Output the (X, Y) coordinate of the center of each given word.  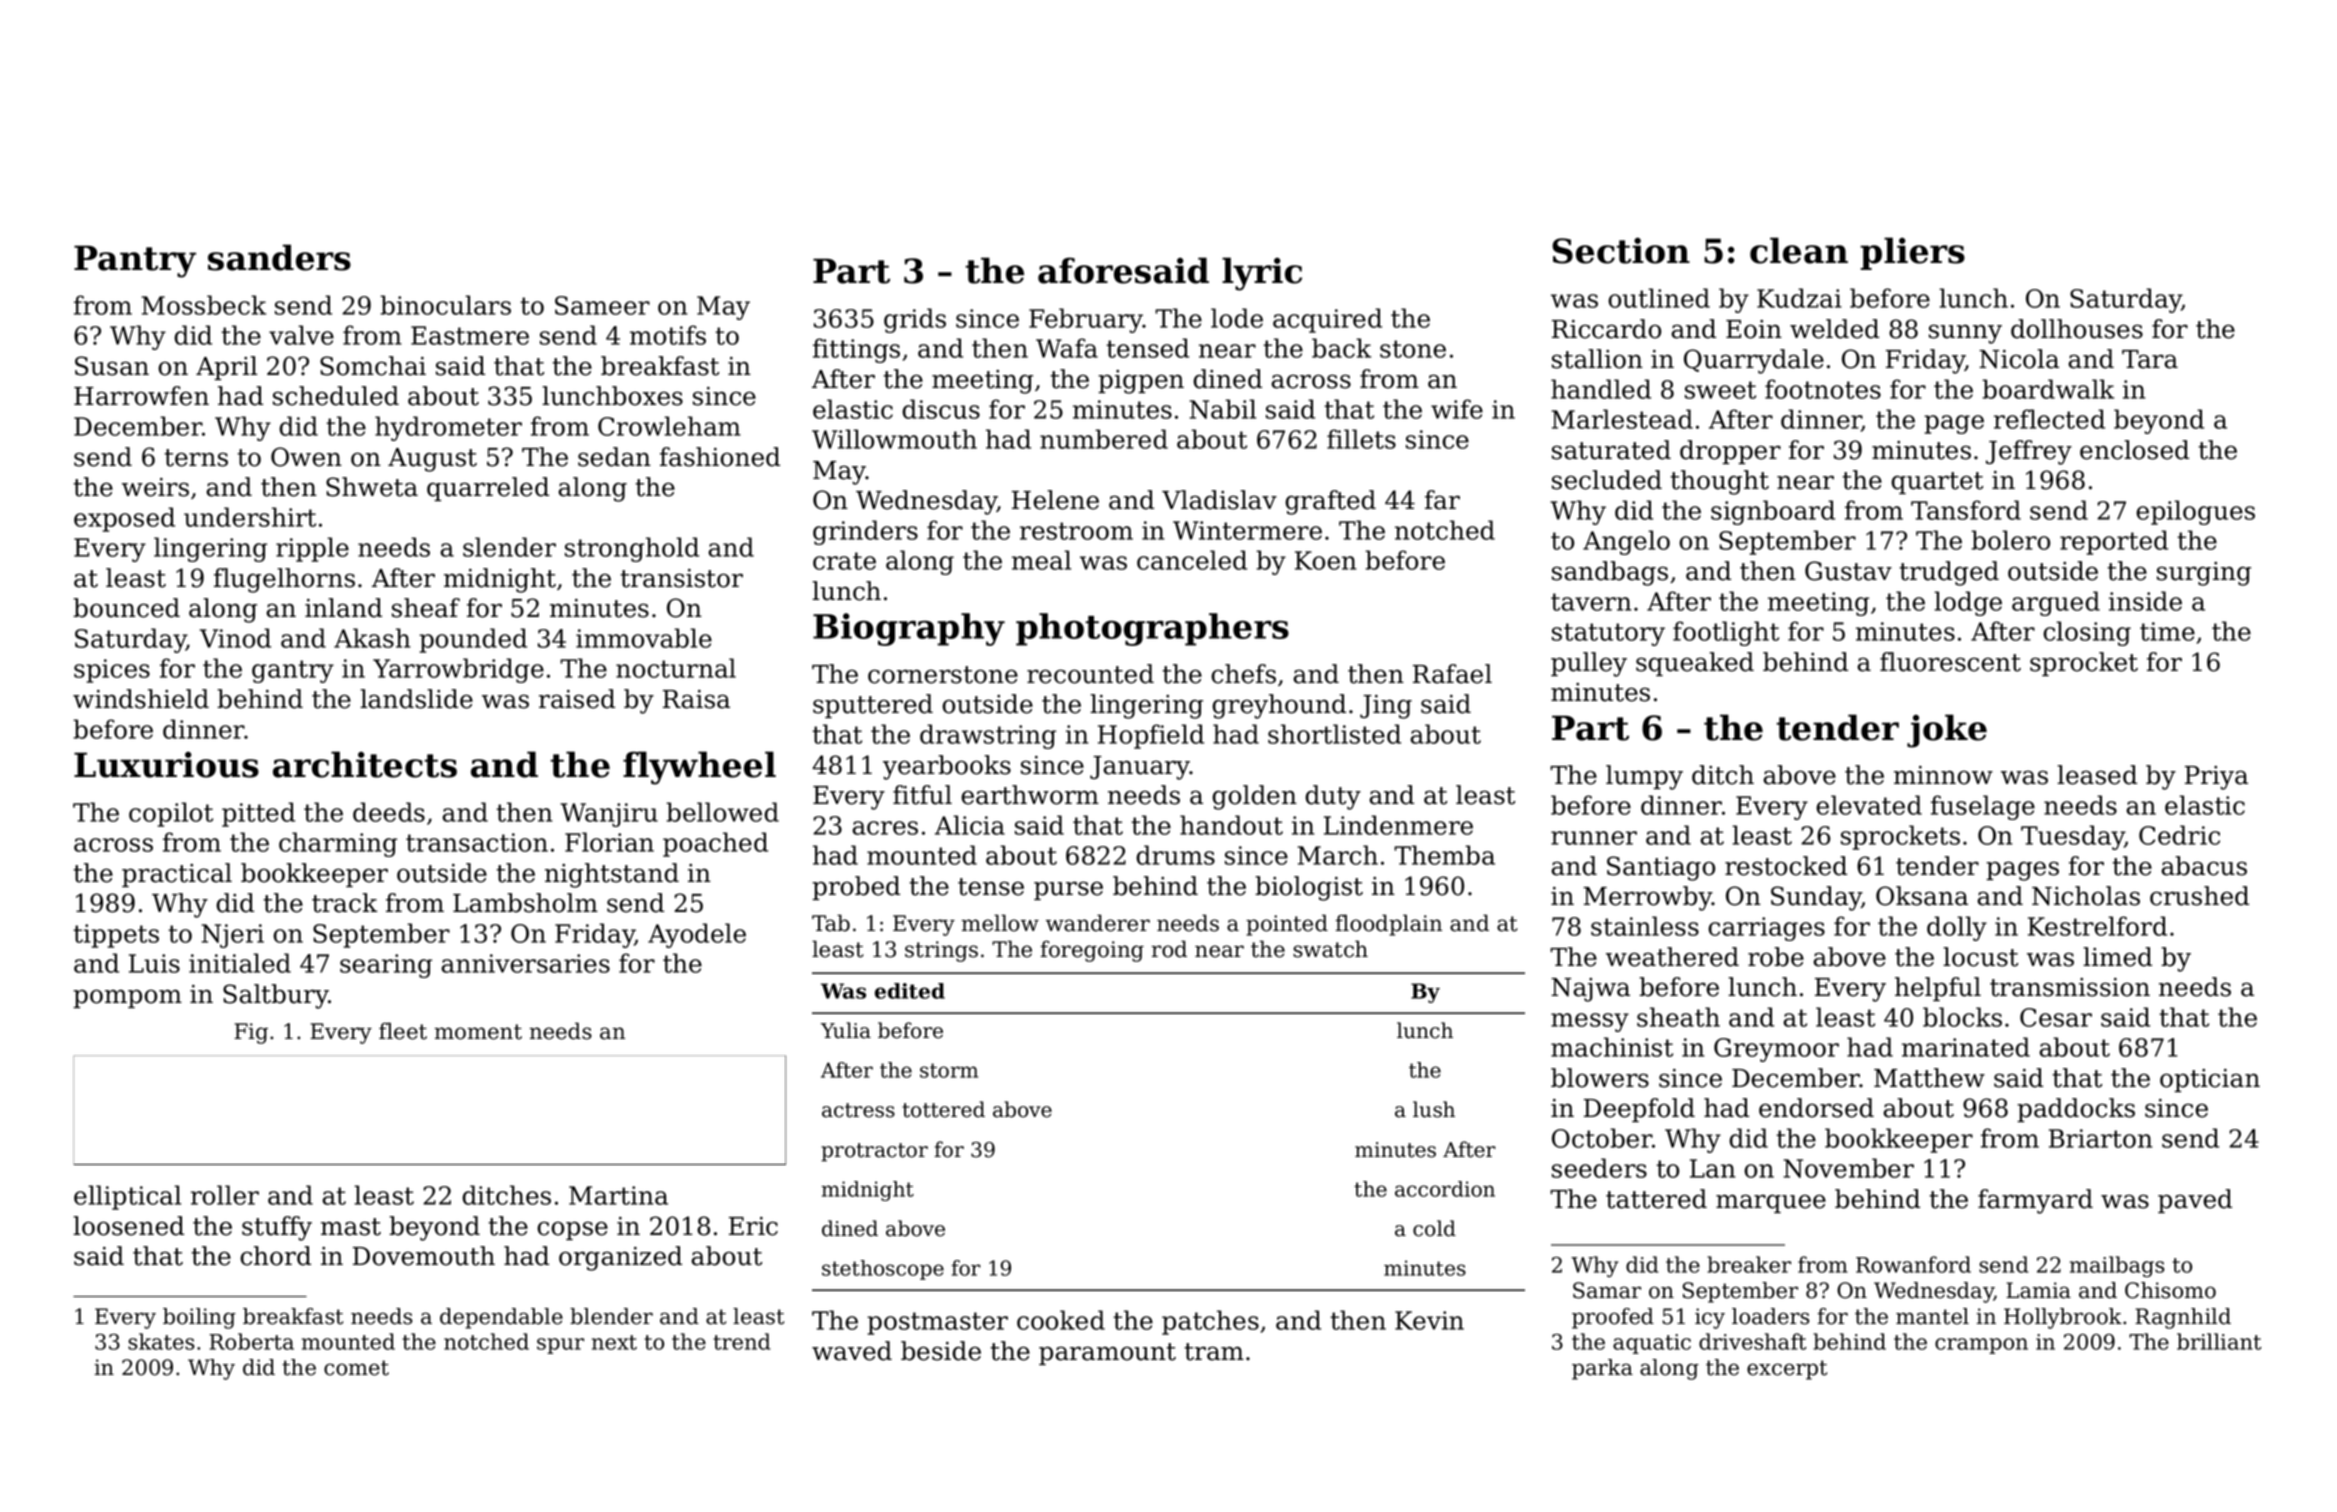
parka (1602, 1369)
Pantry (135, 261)
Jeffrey (2029, 452)
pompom (127, 998)
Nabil (1222, 409)
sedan (614, 457)
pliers (1912, 253)
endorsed (1816, 1108)
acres (885, 828)
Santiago (1661, 868)
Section (1621, 250)
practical (177, 875)
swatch (1330, 949)
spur (560, 1346)
